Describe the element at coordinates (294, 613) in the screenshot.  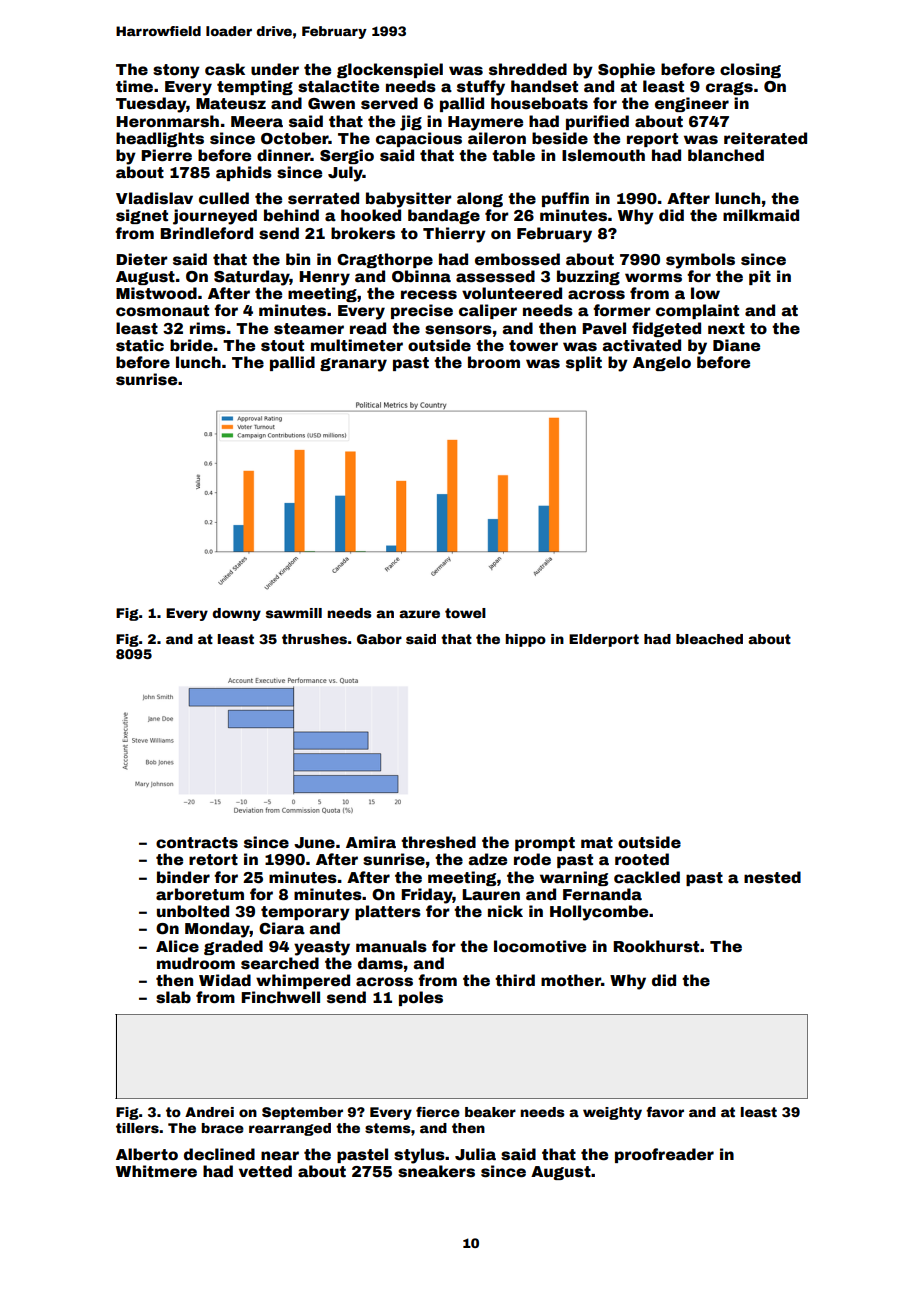
I see `sawmill` at that location.
